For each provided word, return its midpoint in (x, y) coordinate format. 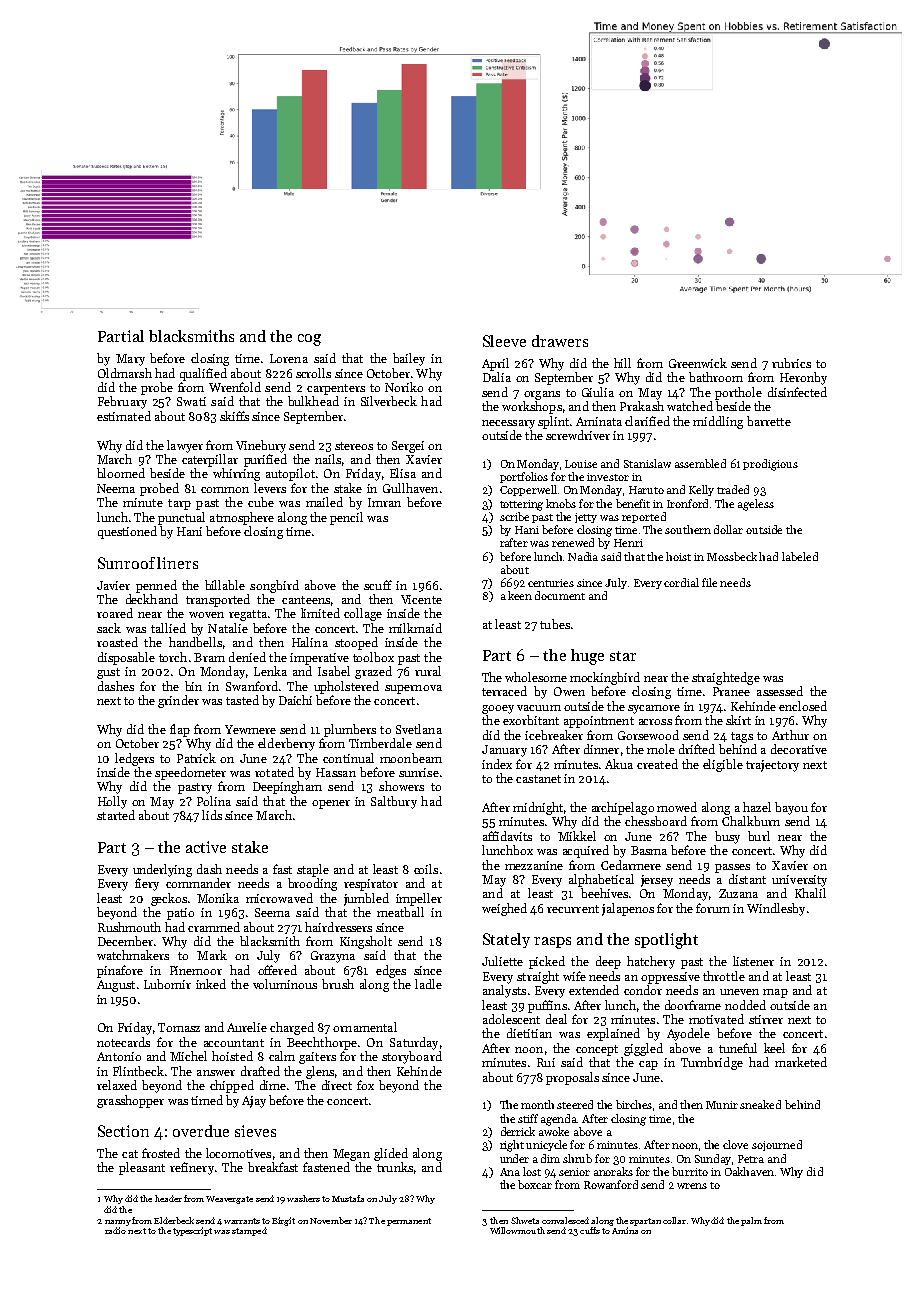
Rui (546, 1062)
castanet (538, 779)
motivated (716, 1019)
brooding (312, 884)
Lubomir (167, 984)
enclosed (803, 706)
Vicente (421, 599)
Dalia (497, 377)
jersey (657, 881)
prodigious (770, 465)
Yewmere (250, 729)
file (709, 582)
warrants (242, 1221)
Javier (113, 585)
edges (391, 971)
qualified (203, 374)
